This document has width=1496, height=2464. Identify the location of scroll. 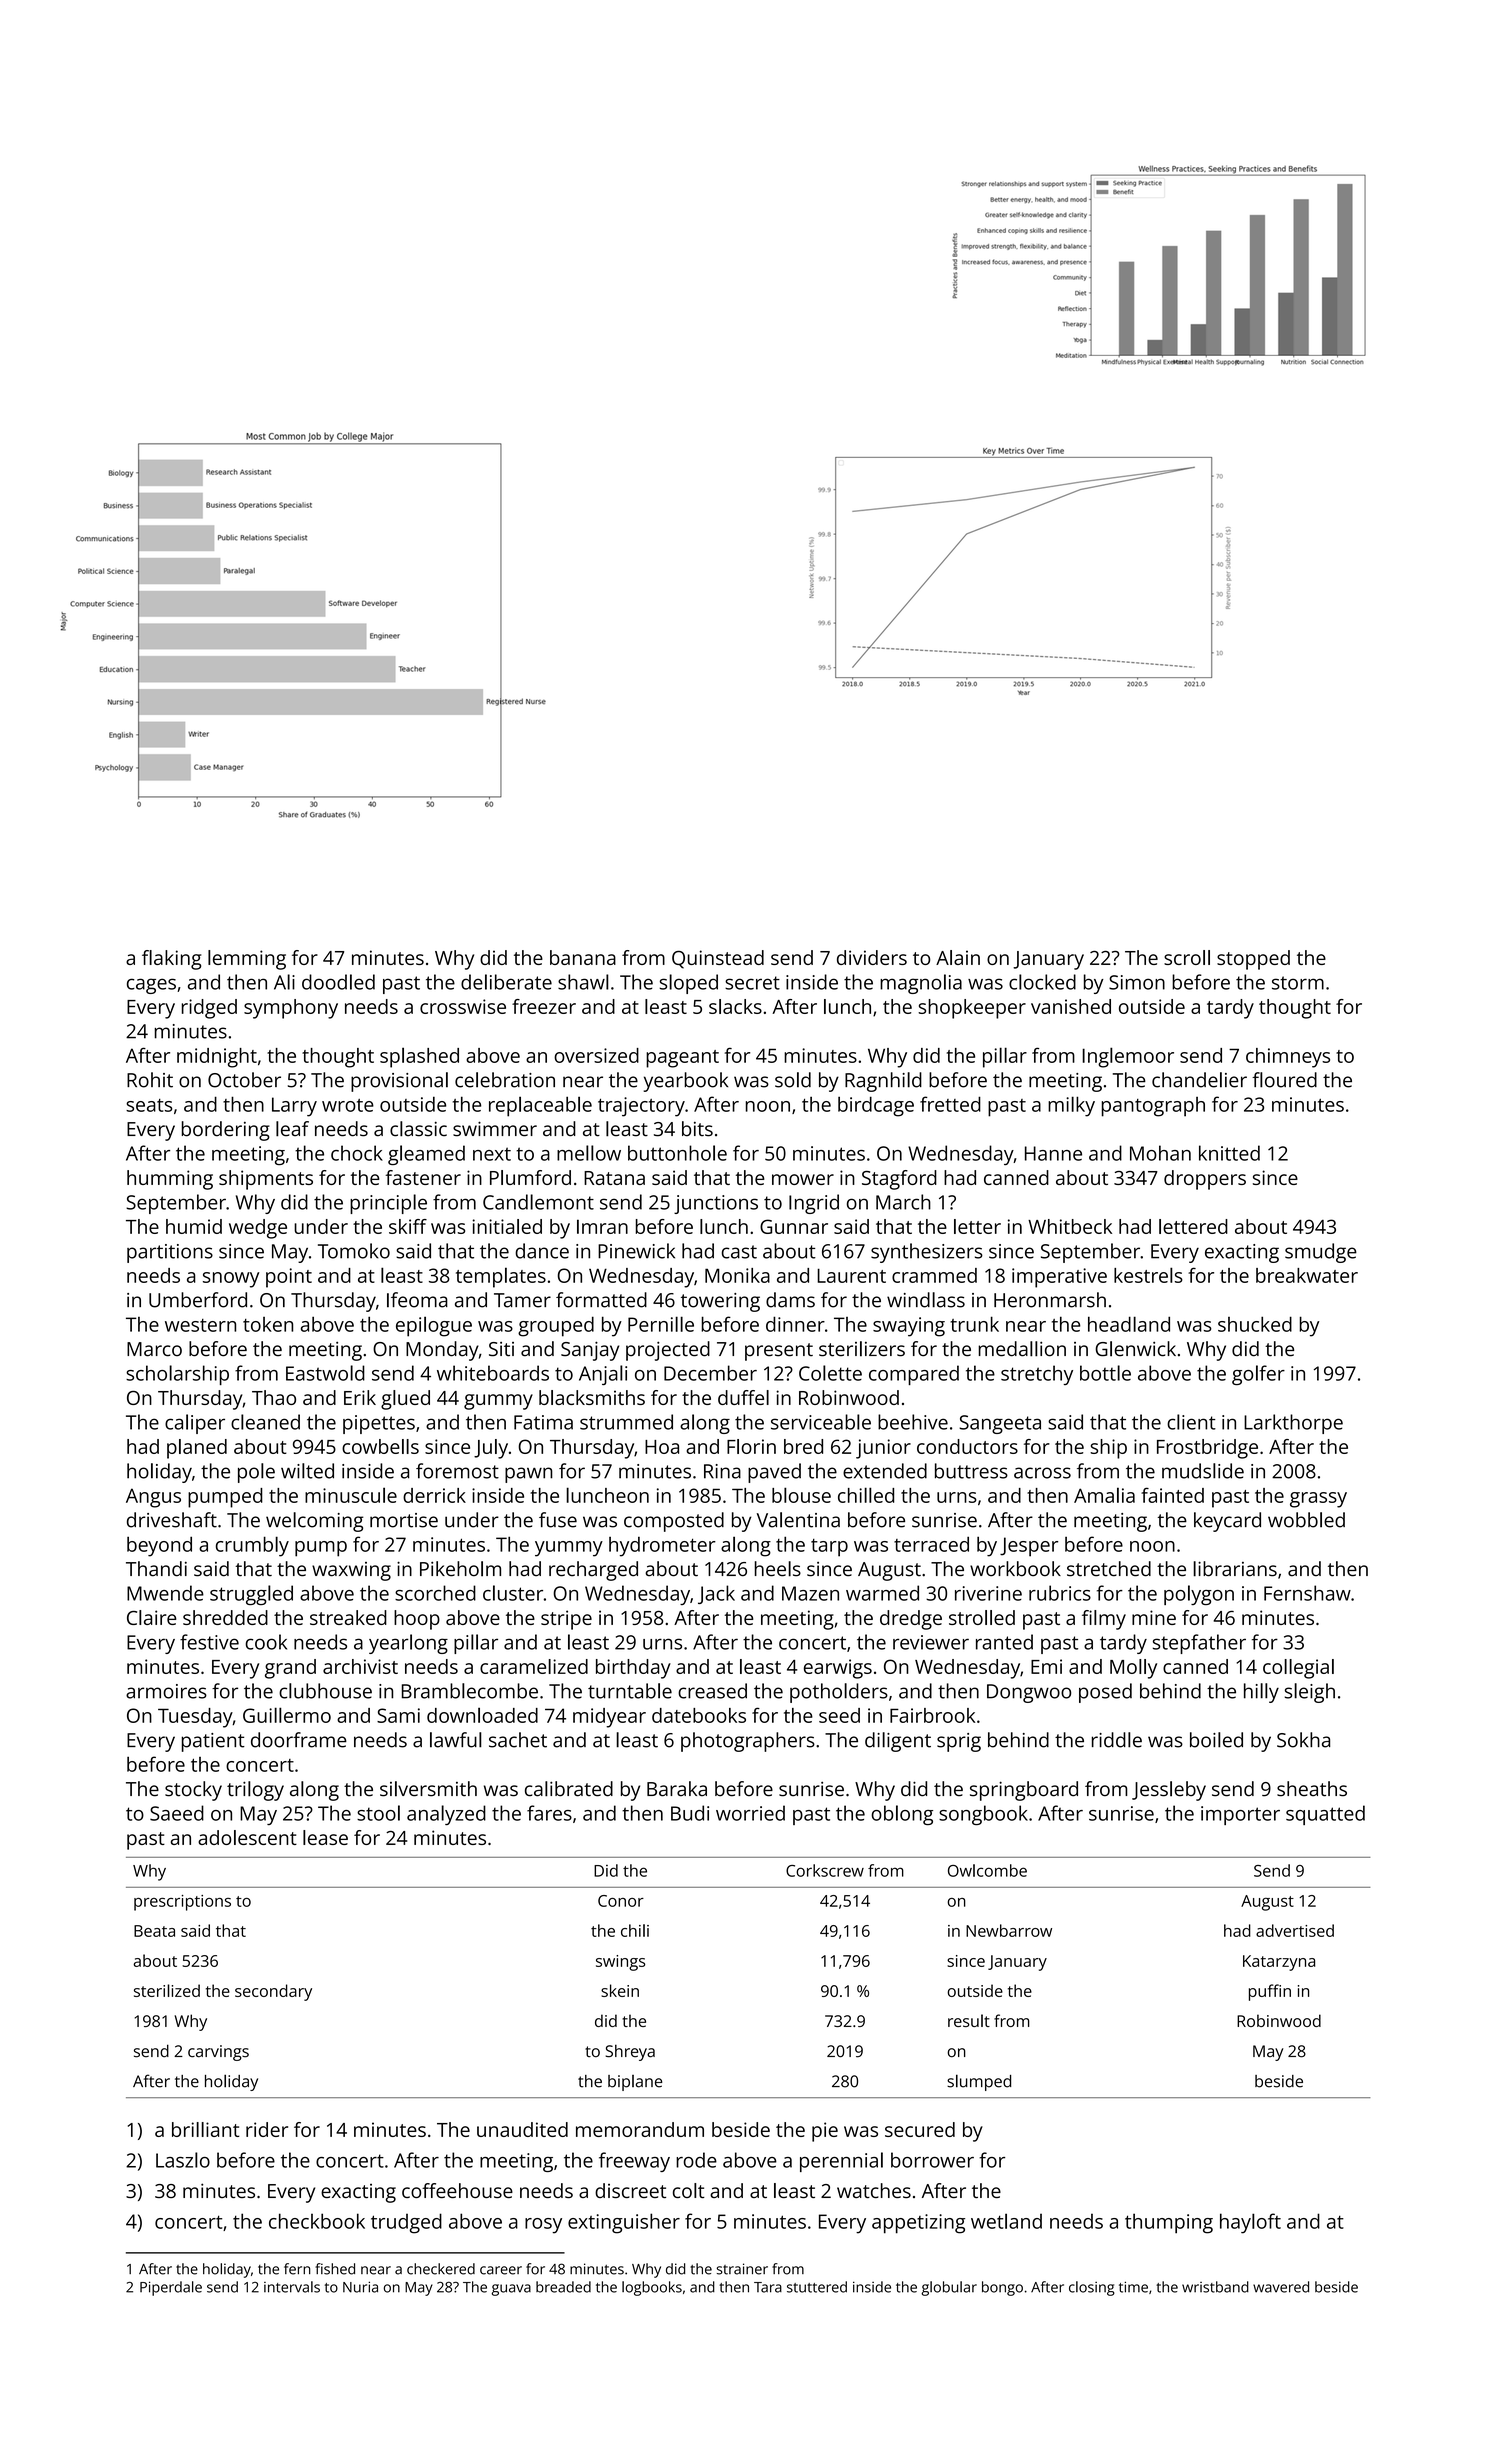
(1187, 957).
